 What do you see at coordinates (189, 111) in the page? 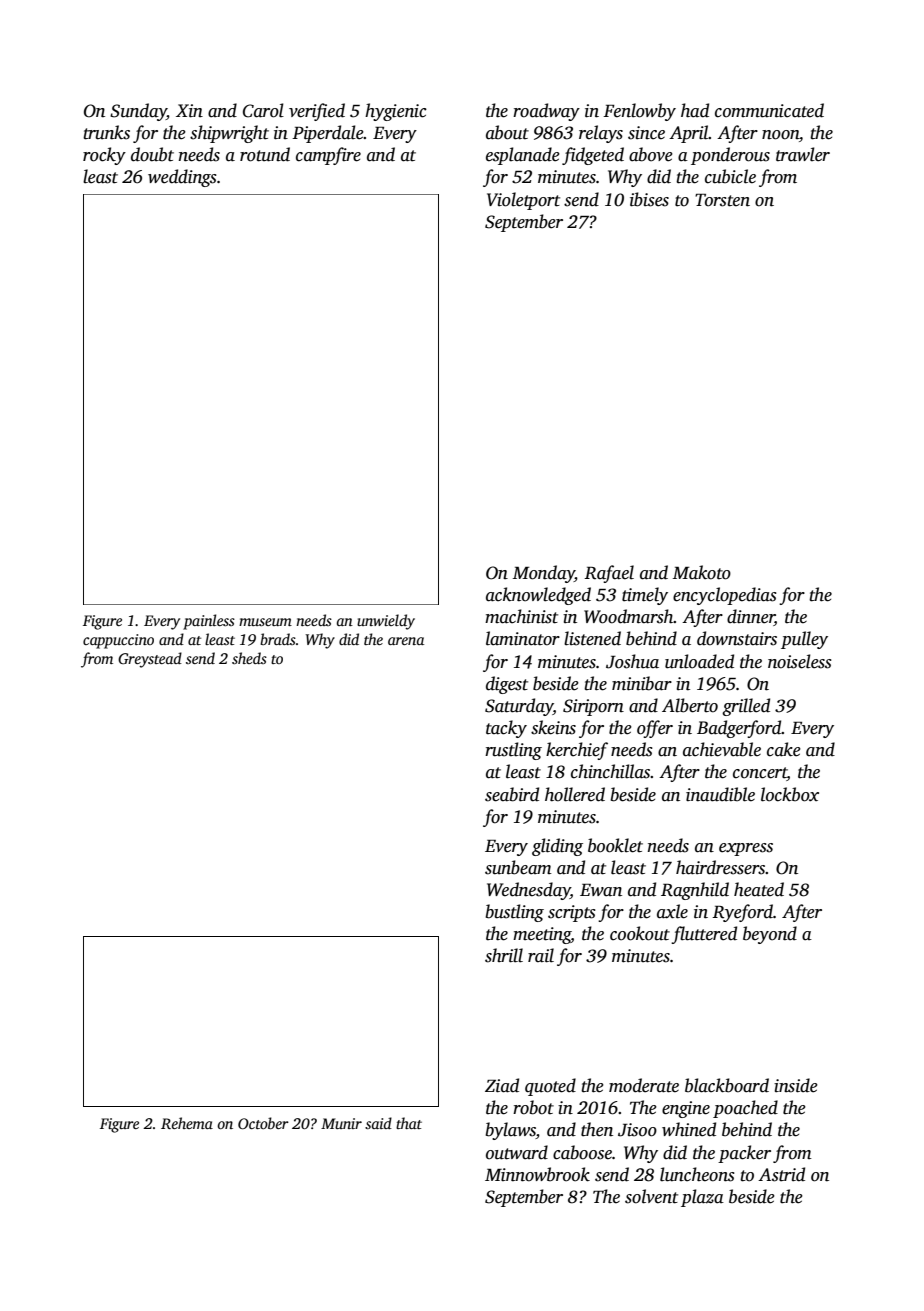
I see `Xin` at bounding box center [189, 111].
